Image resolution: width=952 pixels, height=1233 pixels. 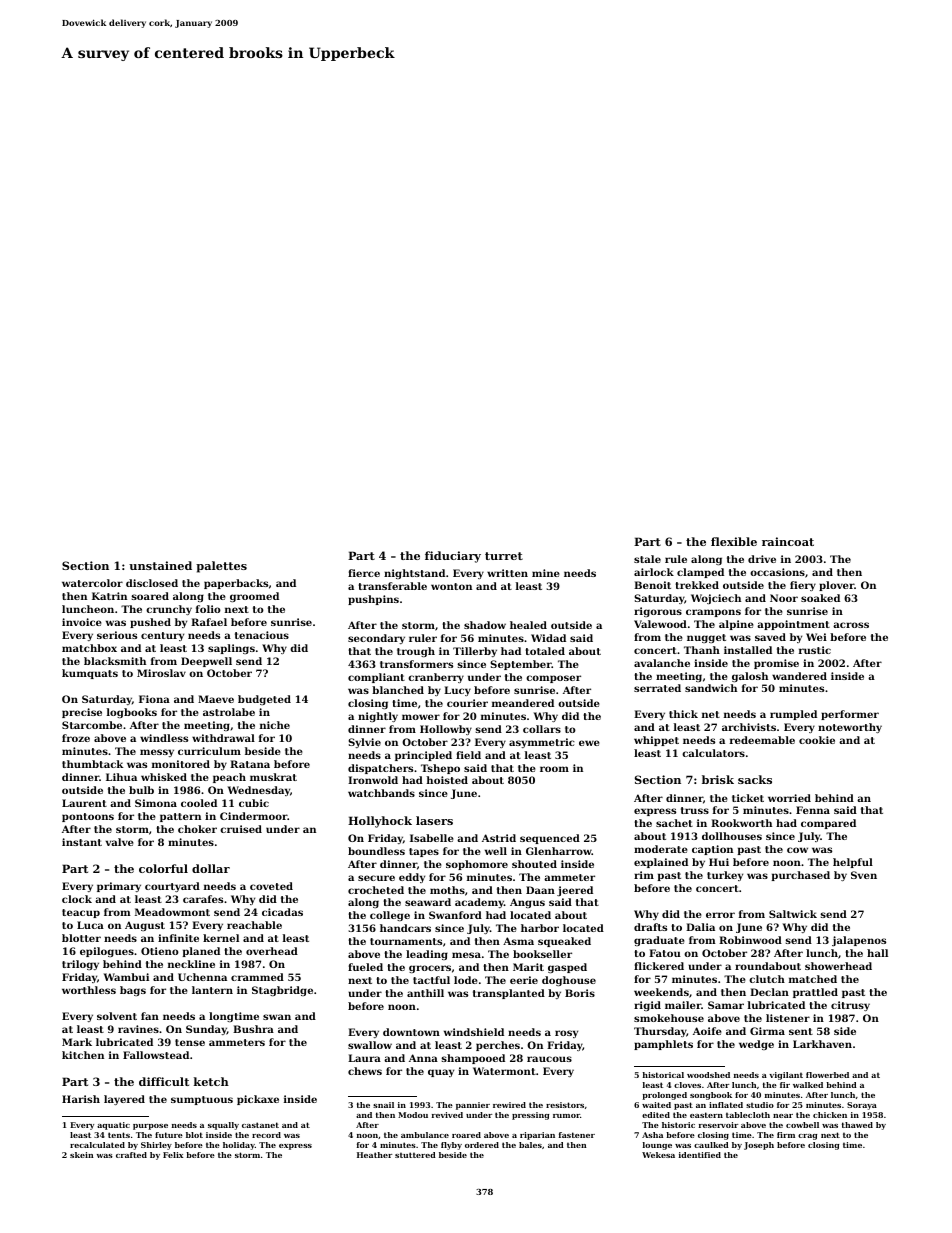 What do you see at coordinates (271, 886) in the image?
I see `coveted` at bounding box center [271, 886].
